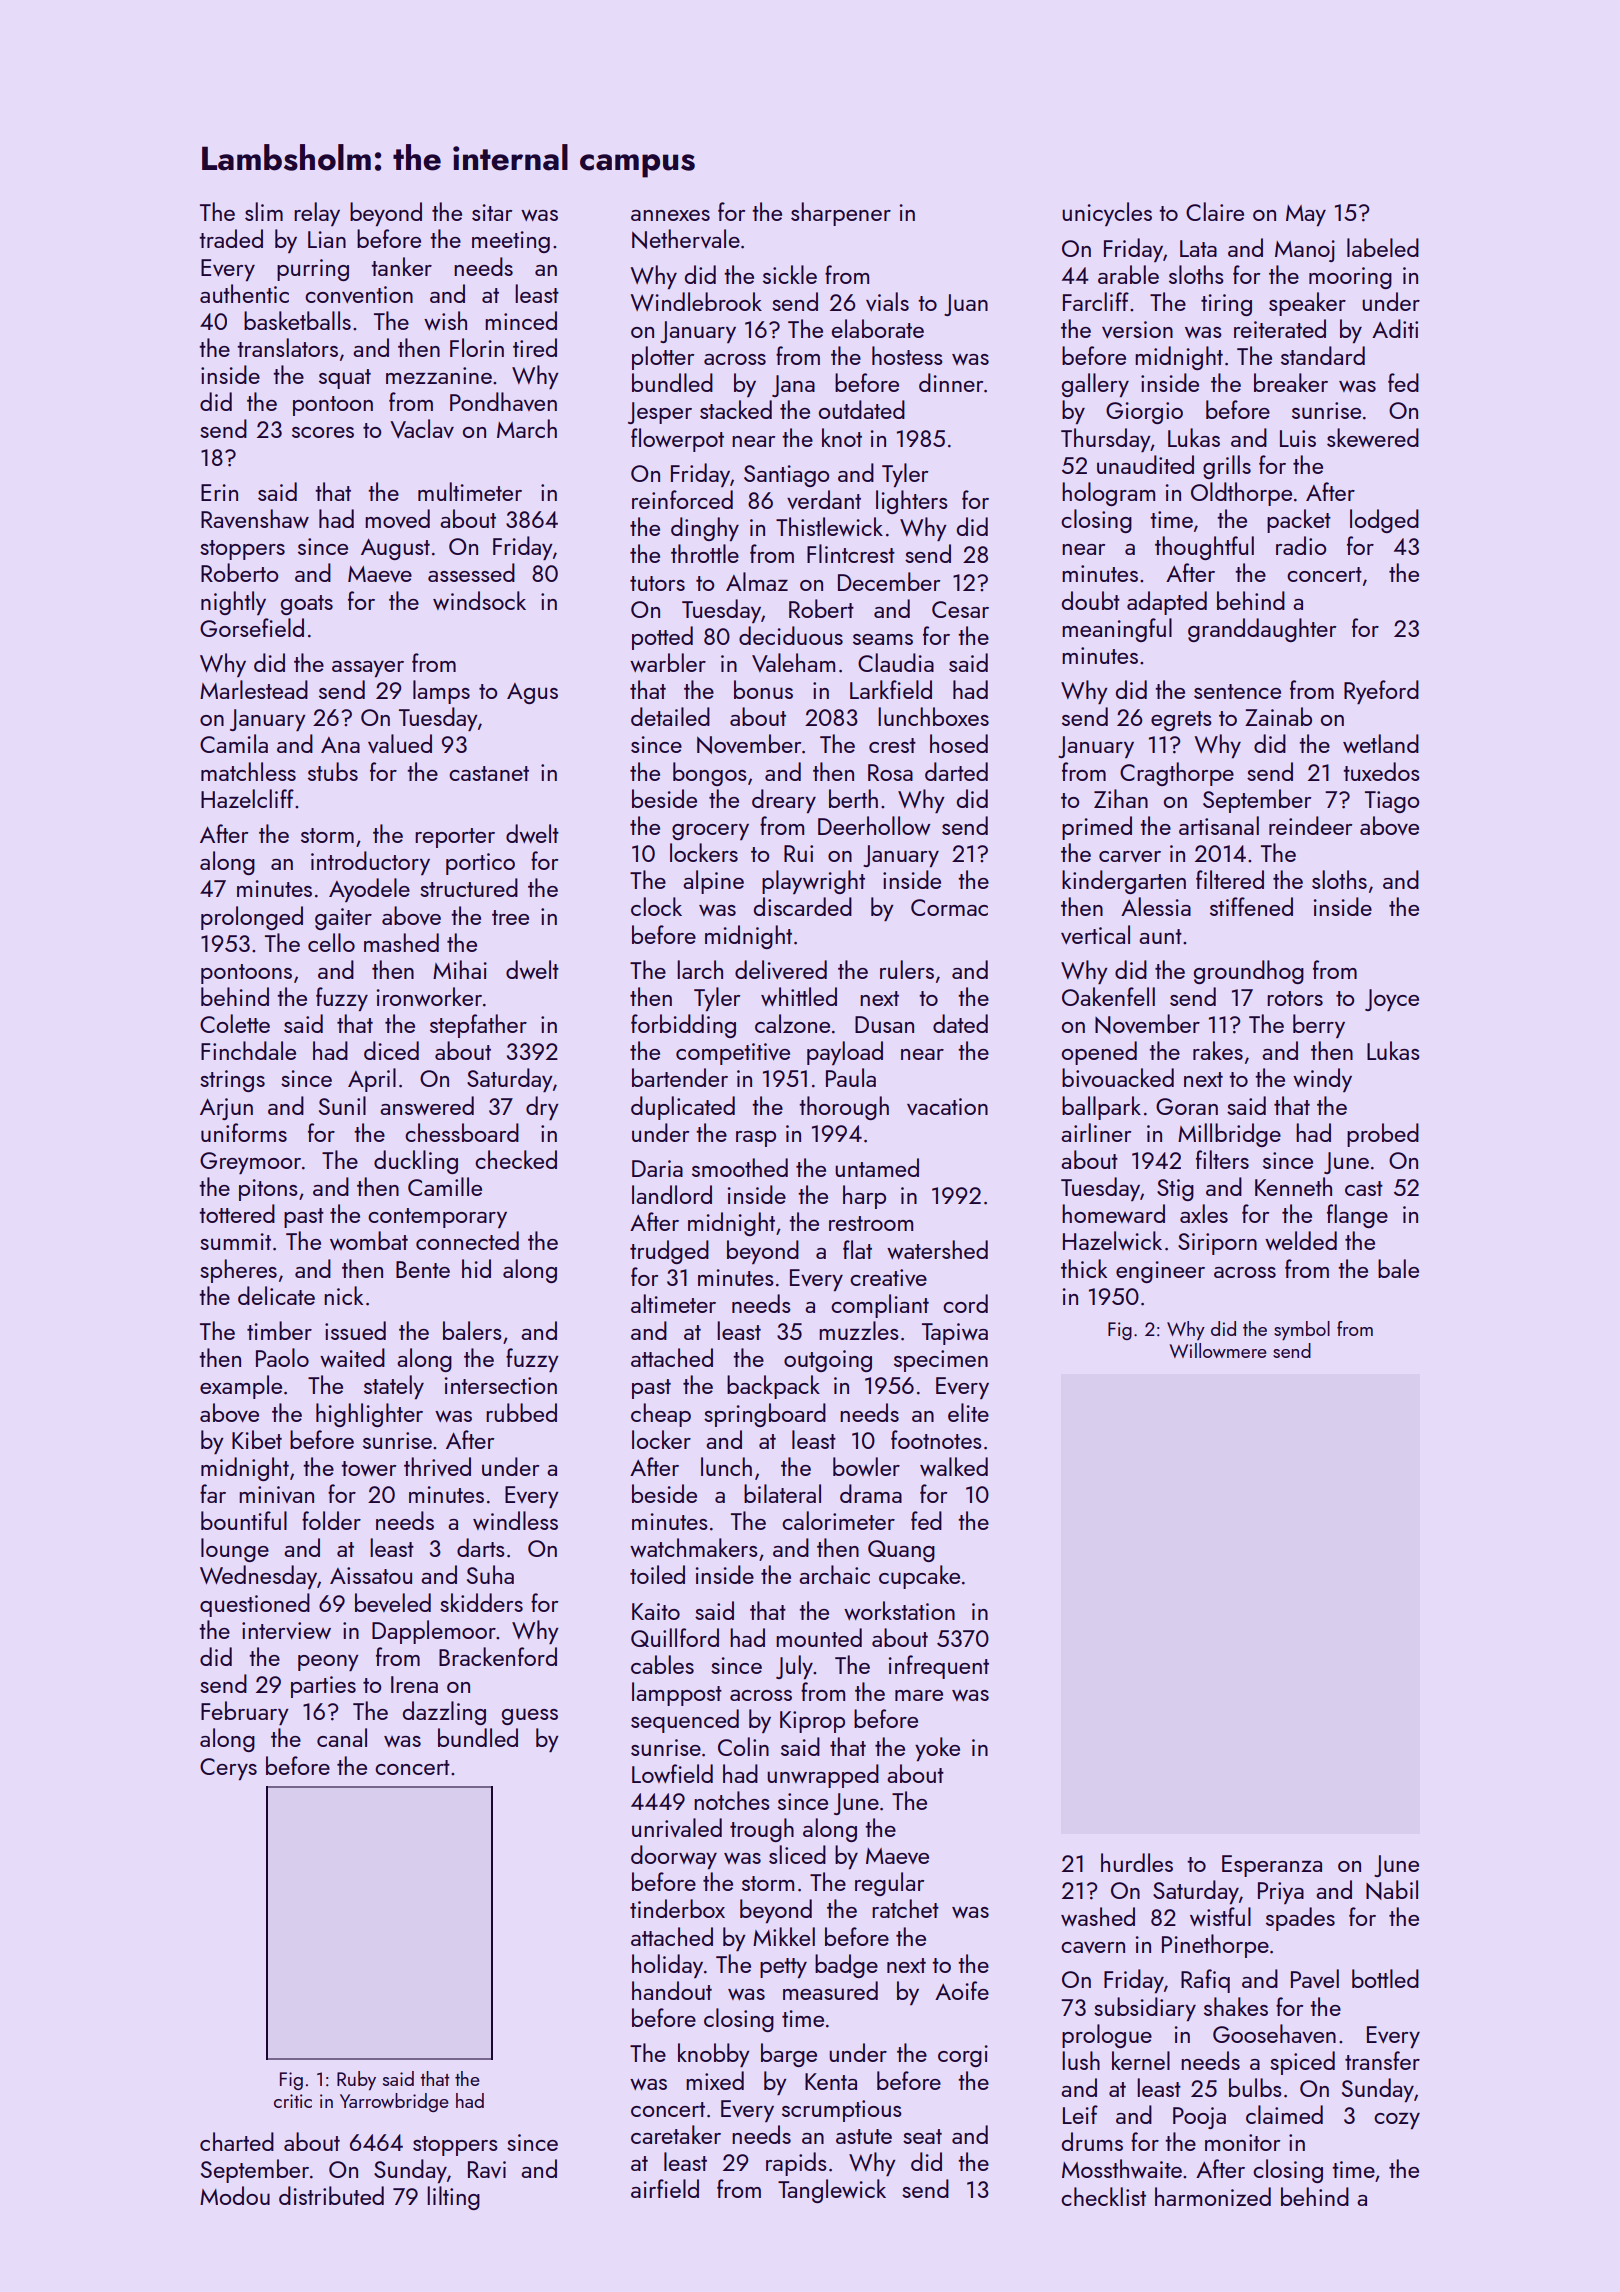 The height and width of the page is (2292, 1620). I want to click on symbol, so click(1302, 1330).
